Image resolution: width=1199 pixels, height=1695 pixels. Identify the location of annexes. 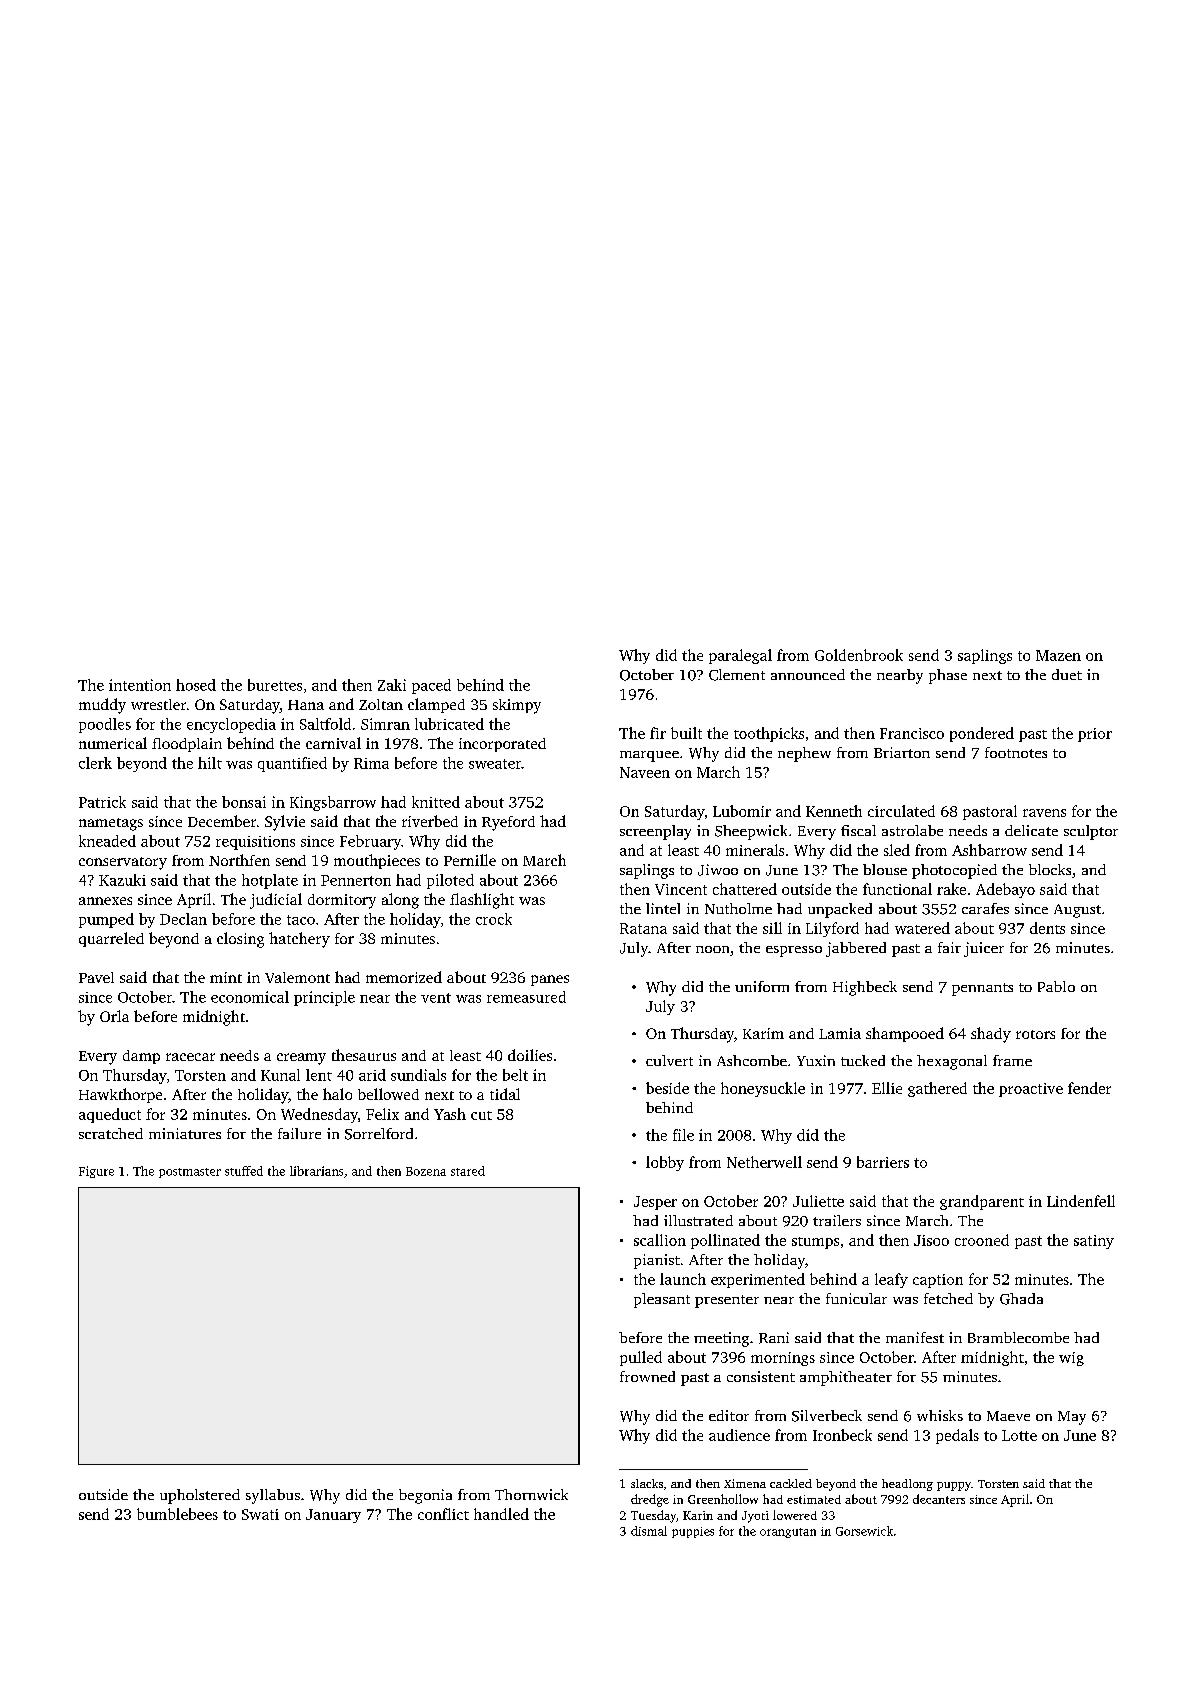
(105, 901).
